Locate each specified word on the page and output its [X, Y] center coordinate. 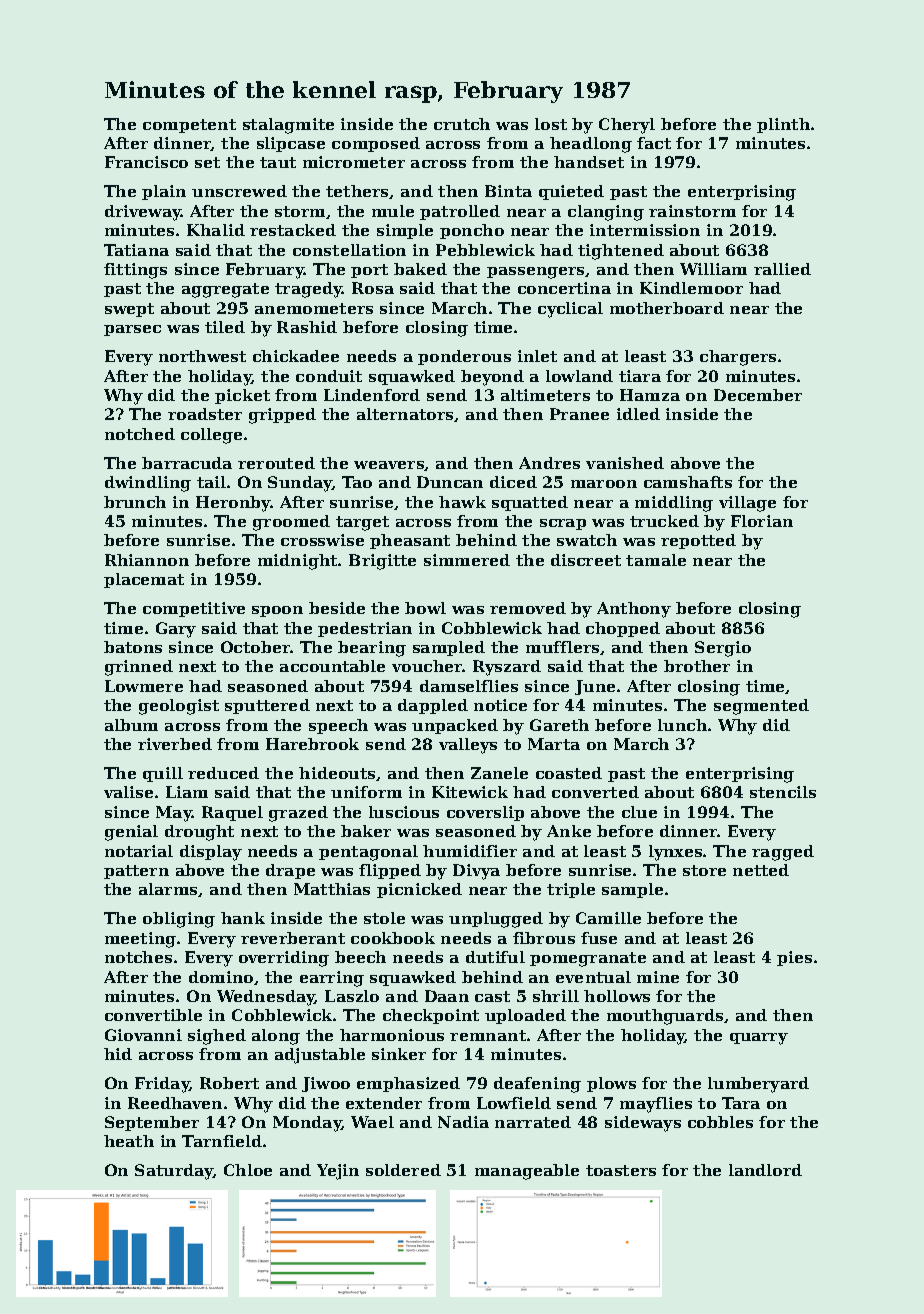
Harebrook [312, 744]
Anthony [634, 610]
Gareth [559, 725]
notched [140, 434]
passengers [536, 273]
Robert [229, 1083]
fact [654, 143]
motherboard [667, 308]
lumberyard [758, 1085]
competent [189, 126]
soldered [403, 1170]
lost [551, 124]
